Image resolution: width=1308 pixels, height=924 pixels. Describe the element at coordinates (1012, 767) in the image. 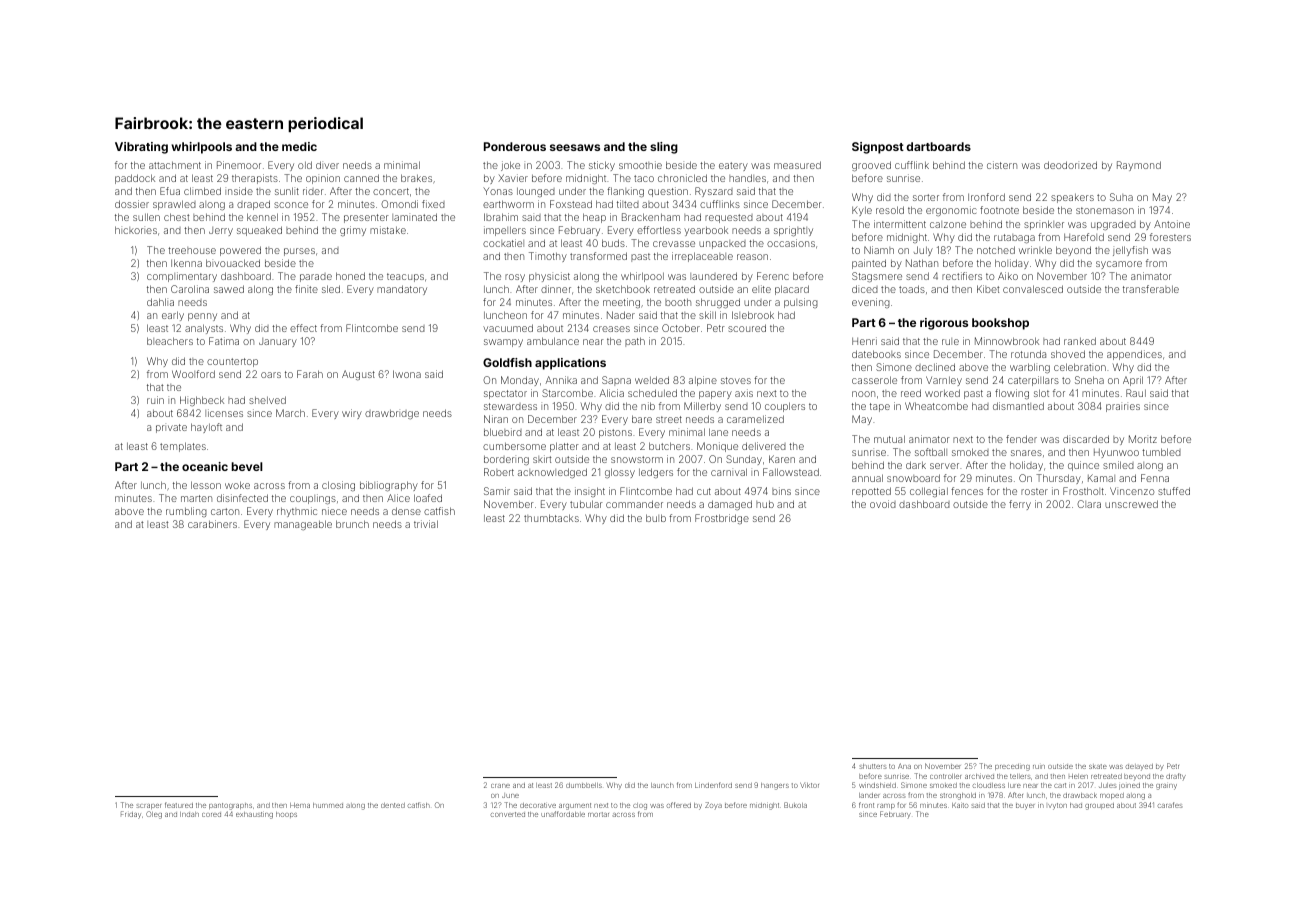

I see `preceding` at that location.
